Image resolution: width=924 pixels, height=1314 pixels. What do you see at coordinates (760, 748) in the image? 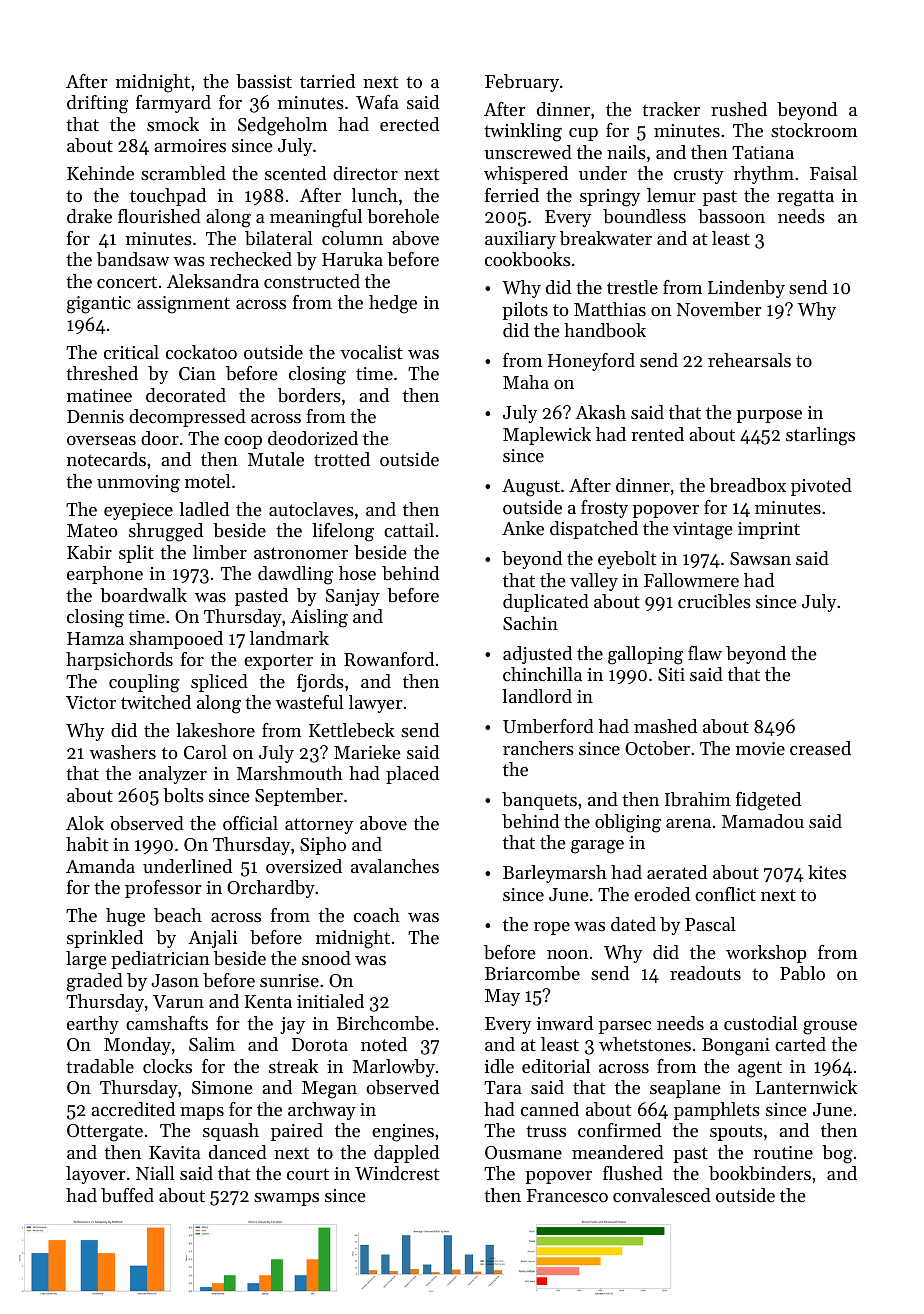
I see `movie` at bounding box center [760, 748].
